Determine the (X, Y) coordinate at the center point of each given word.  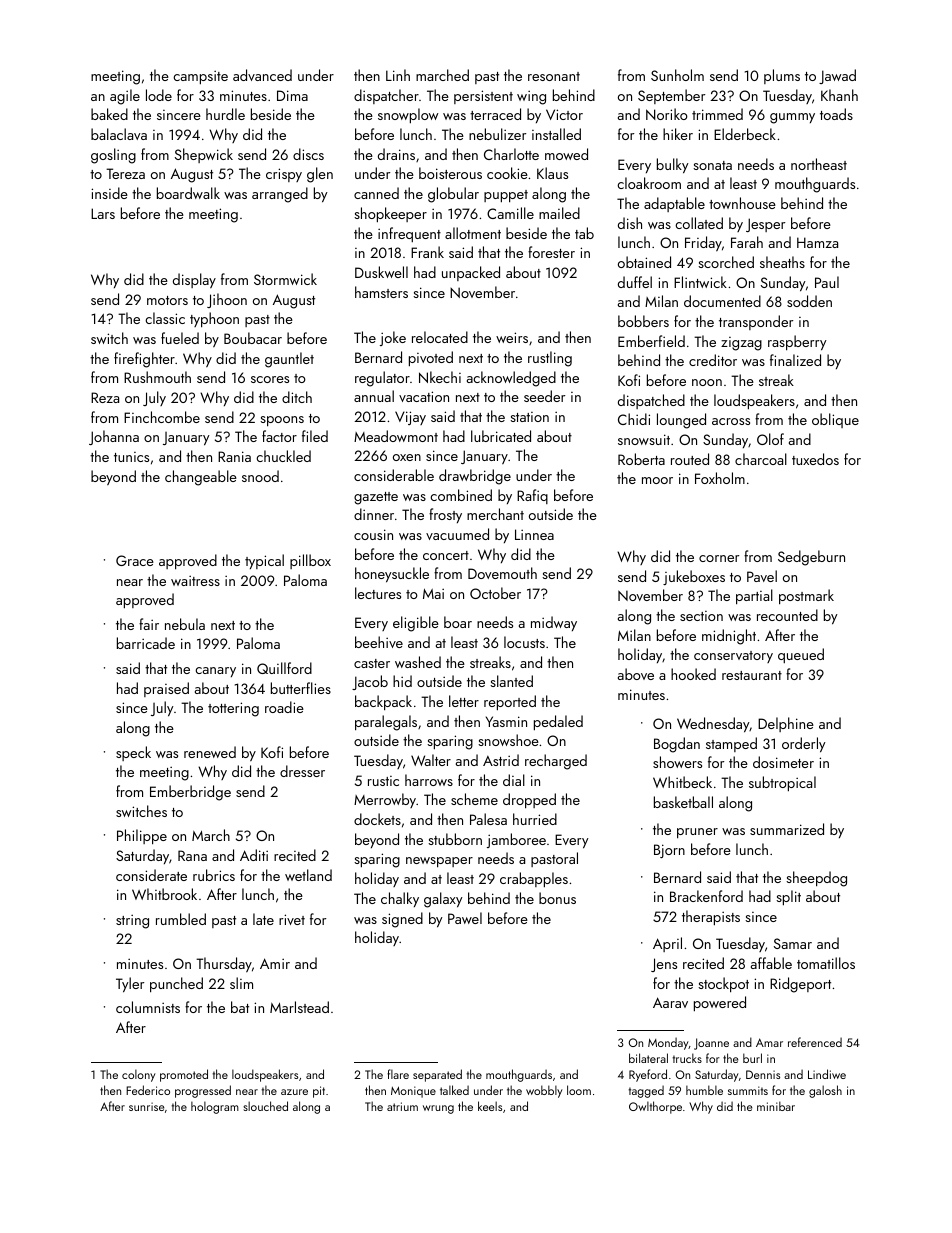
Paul (827, 282)
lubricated (501, 436)
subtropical (782, 783)
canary (215, 672)
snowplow (408, 115)
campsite (200, 77)
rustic (383, 781)
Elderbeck (745, 134)
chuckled (283, 456)
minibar (776, 1106)
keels (490, 1106)
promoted (184, 1075)
